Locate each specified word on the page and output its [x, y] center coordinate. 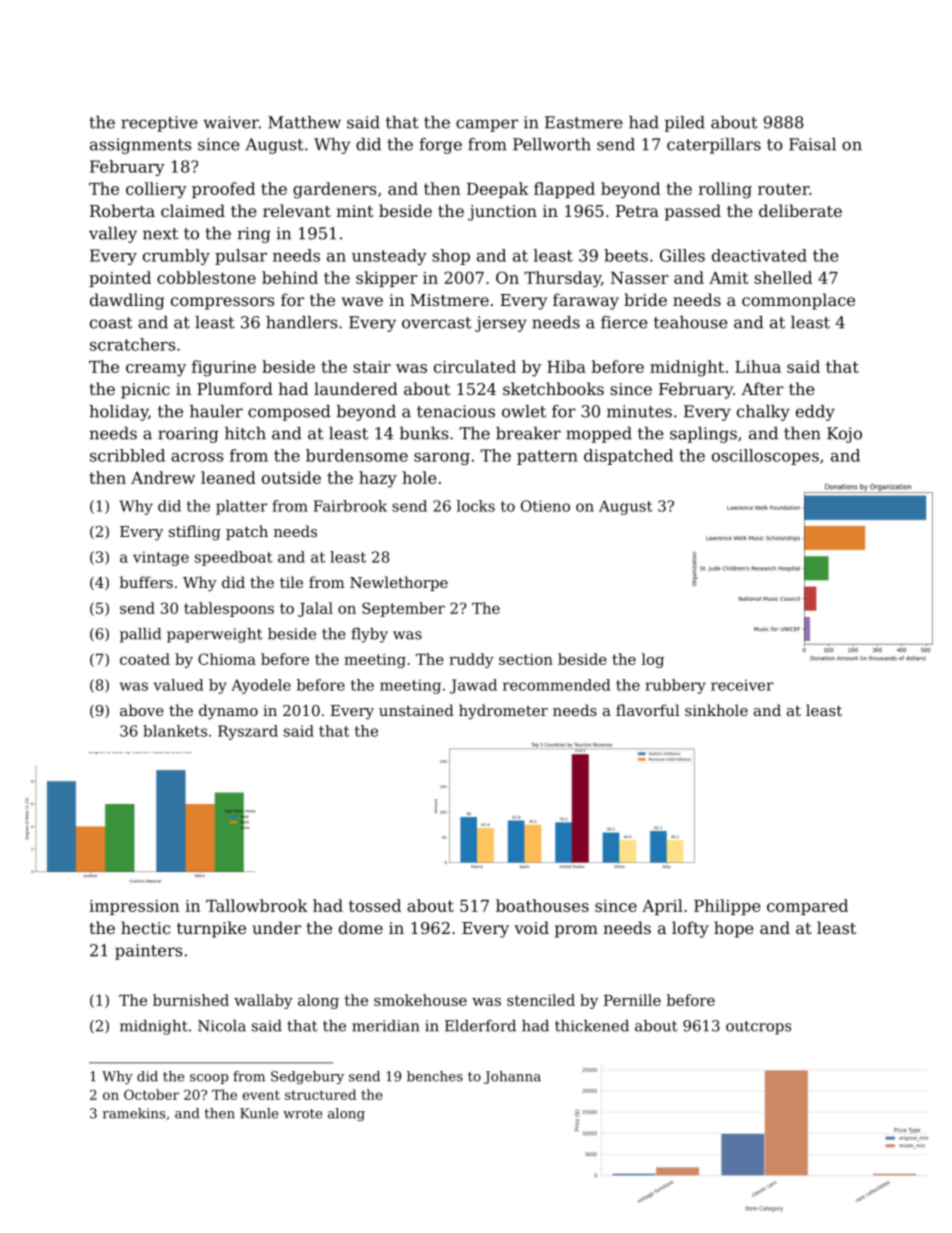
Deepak [498, 190]
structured [320, 1094]
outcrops [758, 1028]
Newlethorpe [399, 583]
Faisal [812, 144]
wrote [302, 1114]
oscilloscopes [765, 457]
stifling [195, 533]
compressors [222, 303]
